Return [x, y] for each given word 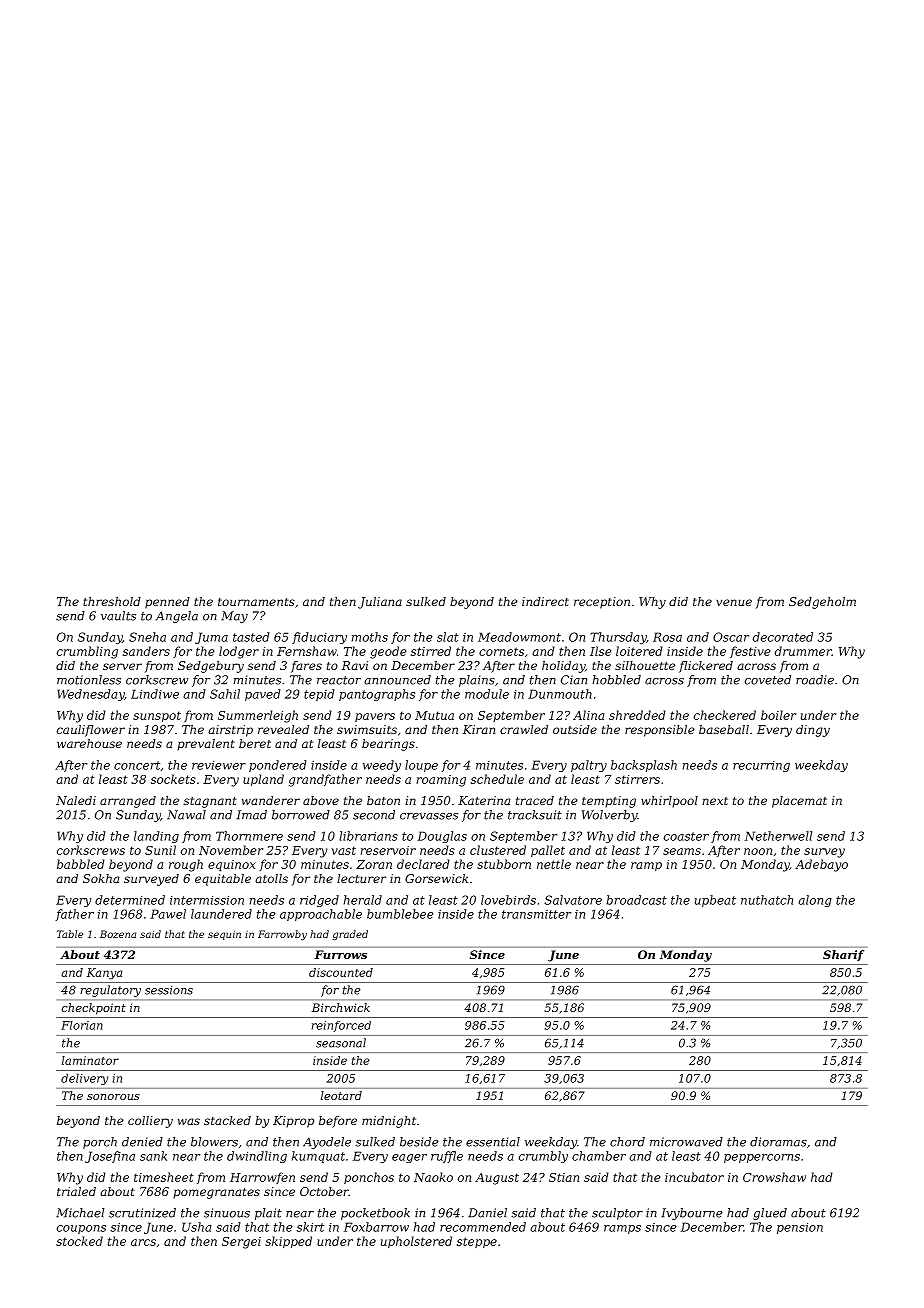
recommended [483, 1227]
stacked [227, 1120]
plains [477, 681]
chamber [599, 1156]
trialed [76, 1191]
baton [383, 800]
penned [167, 603]
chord [627, 1142]
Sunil [160, 850]
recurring [761, 766]
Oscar [731, 637]
